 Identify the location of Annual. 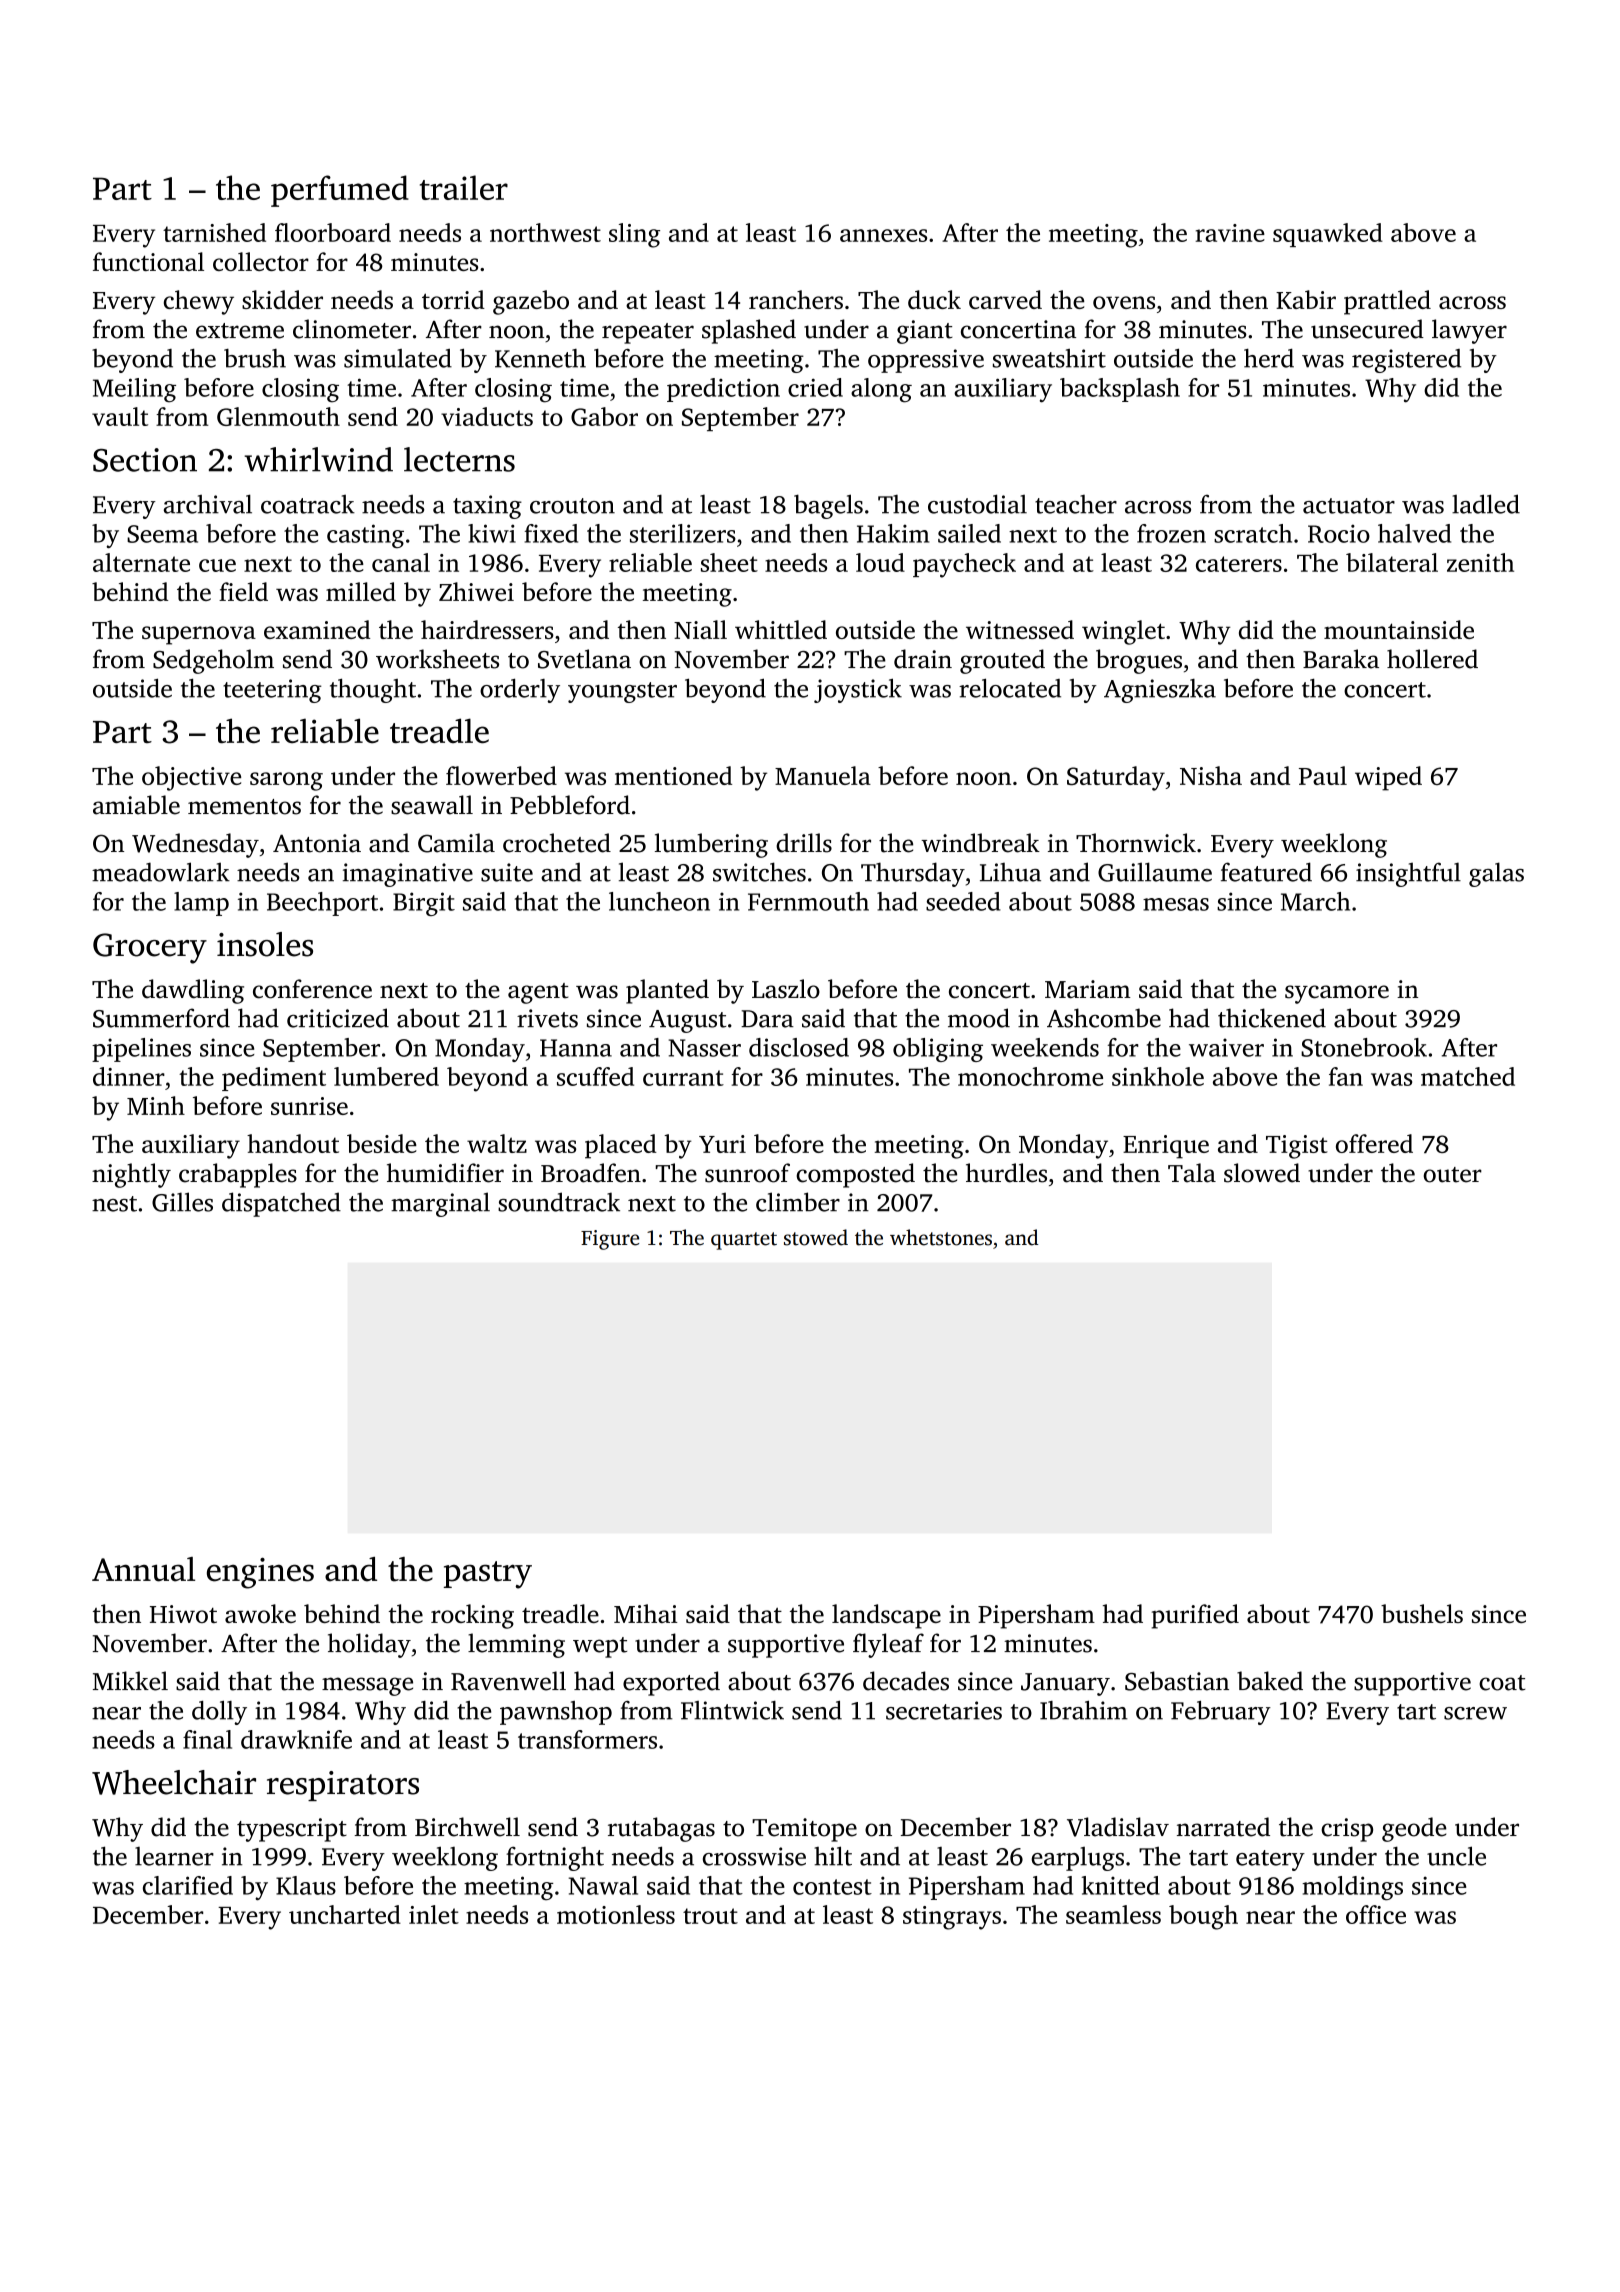
(143, 1569).
